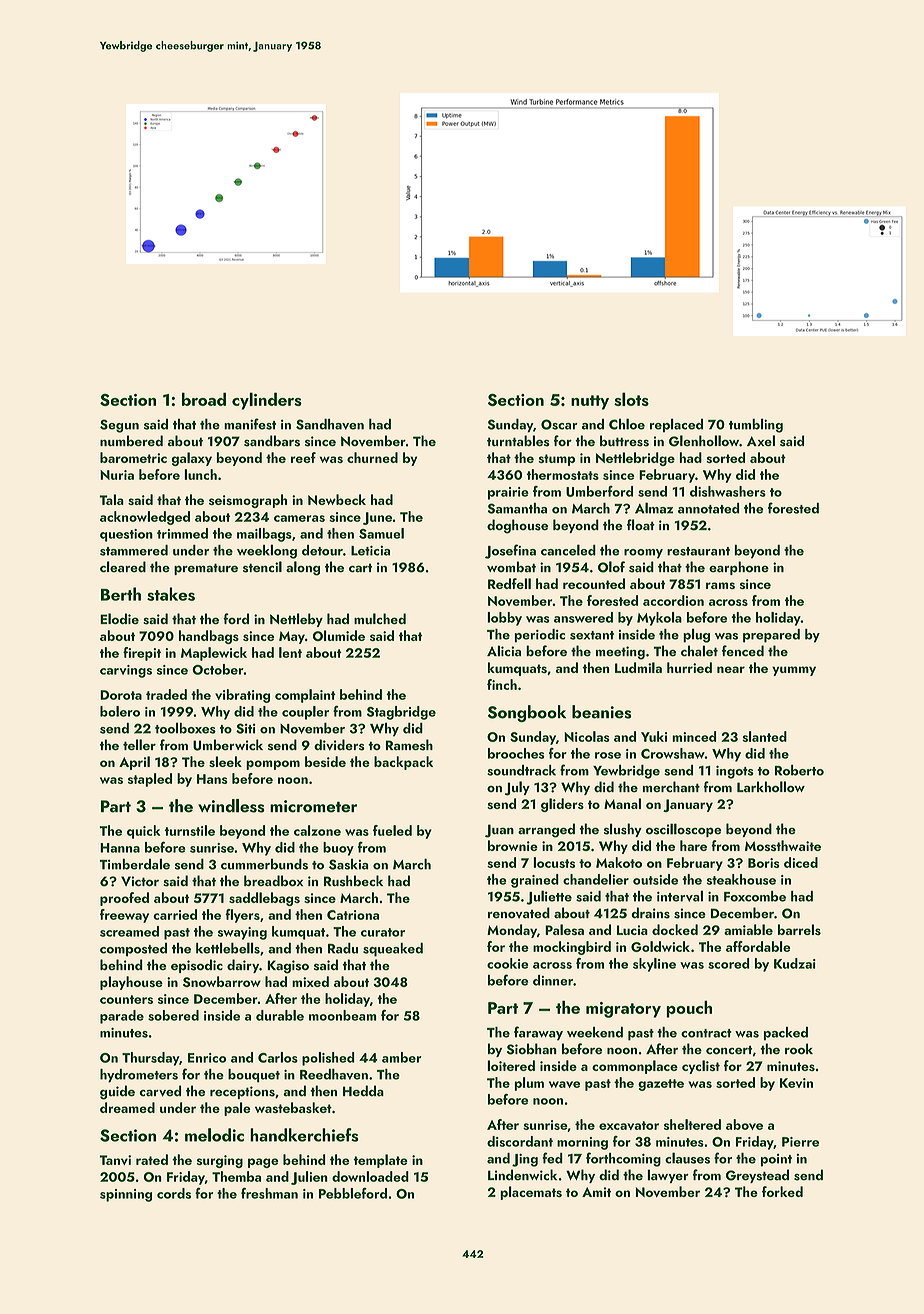  What do you see at coordinates (119, 426) in the screenshot?
I see `Segun` at bounding box center [119, 426].
